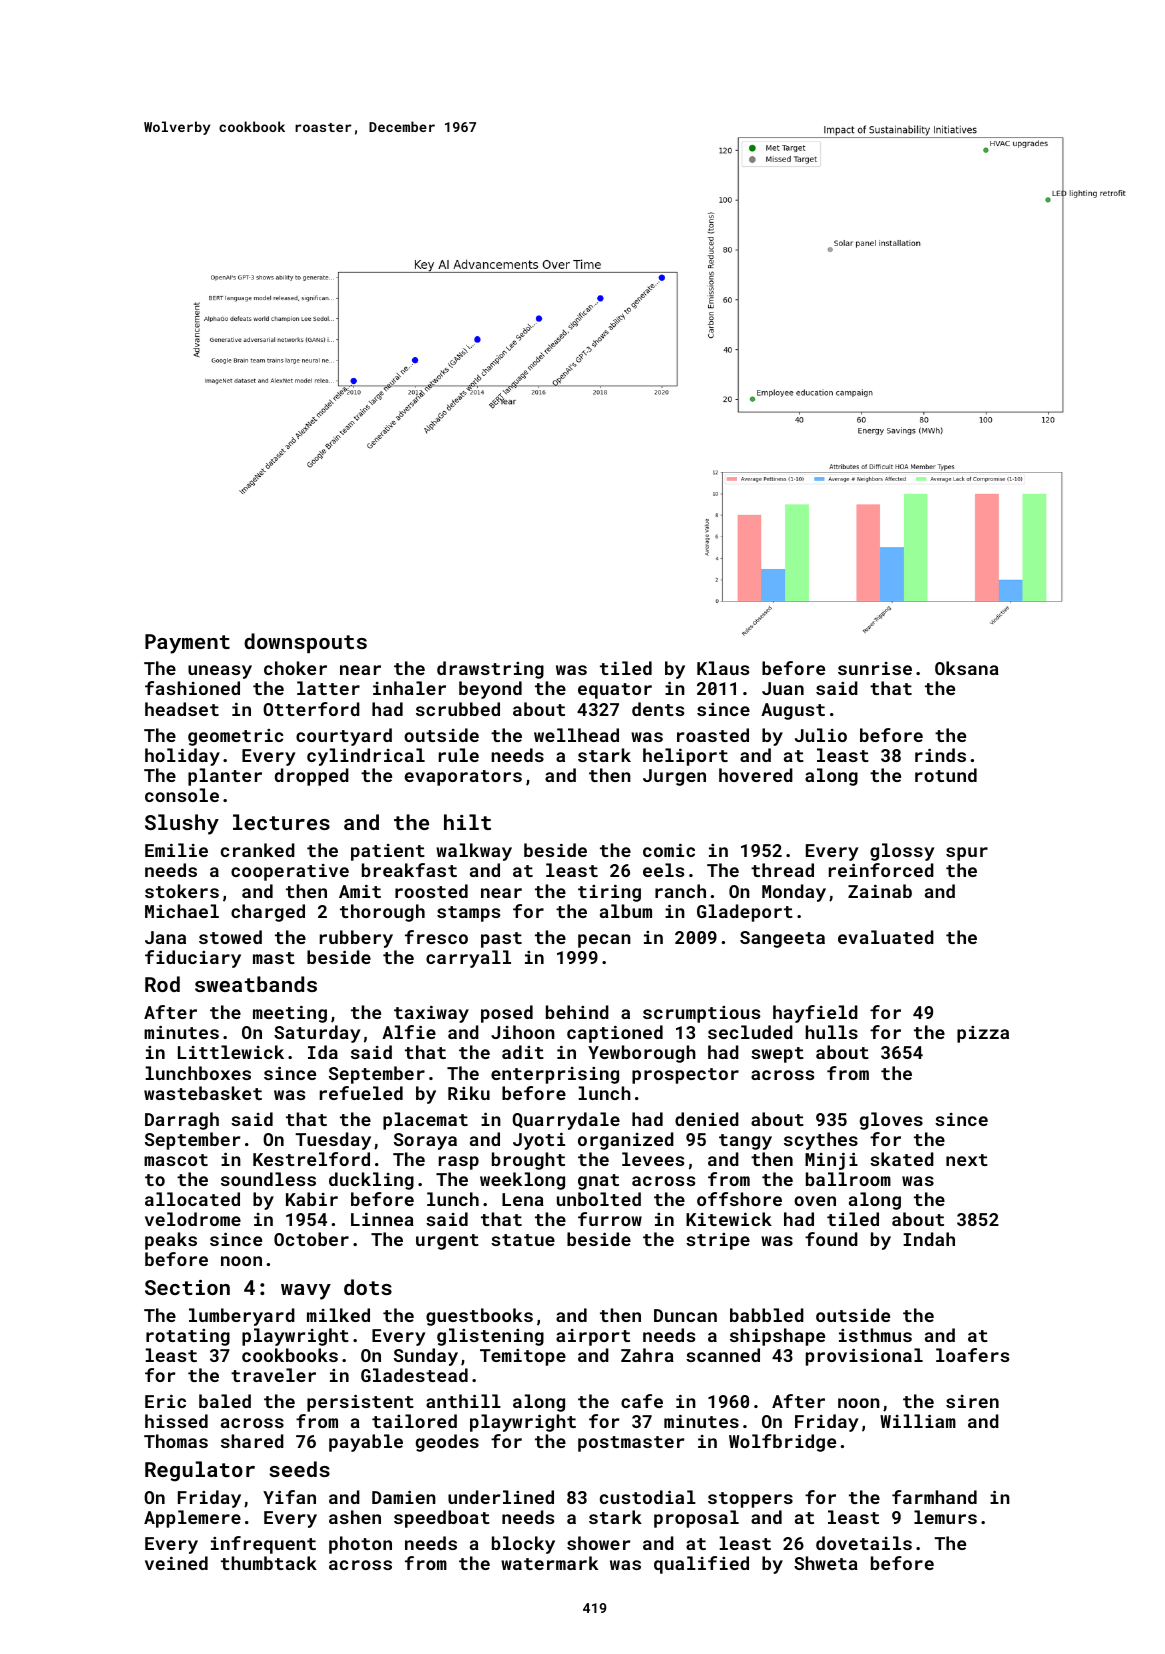  I want to click on downspouts, so click(305, 643).
